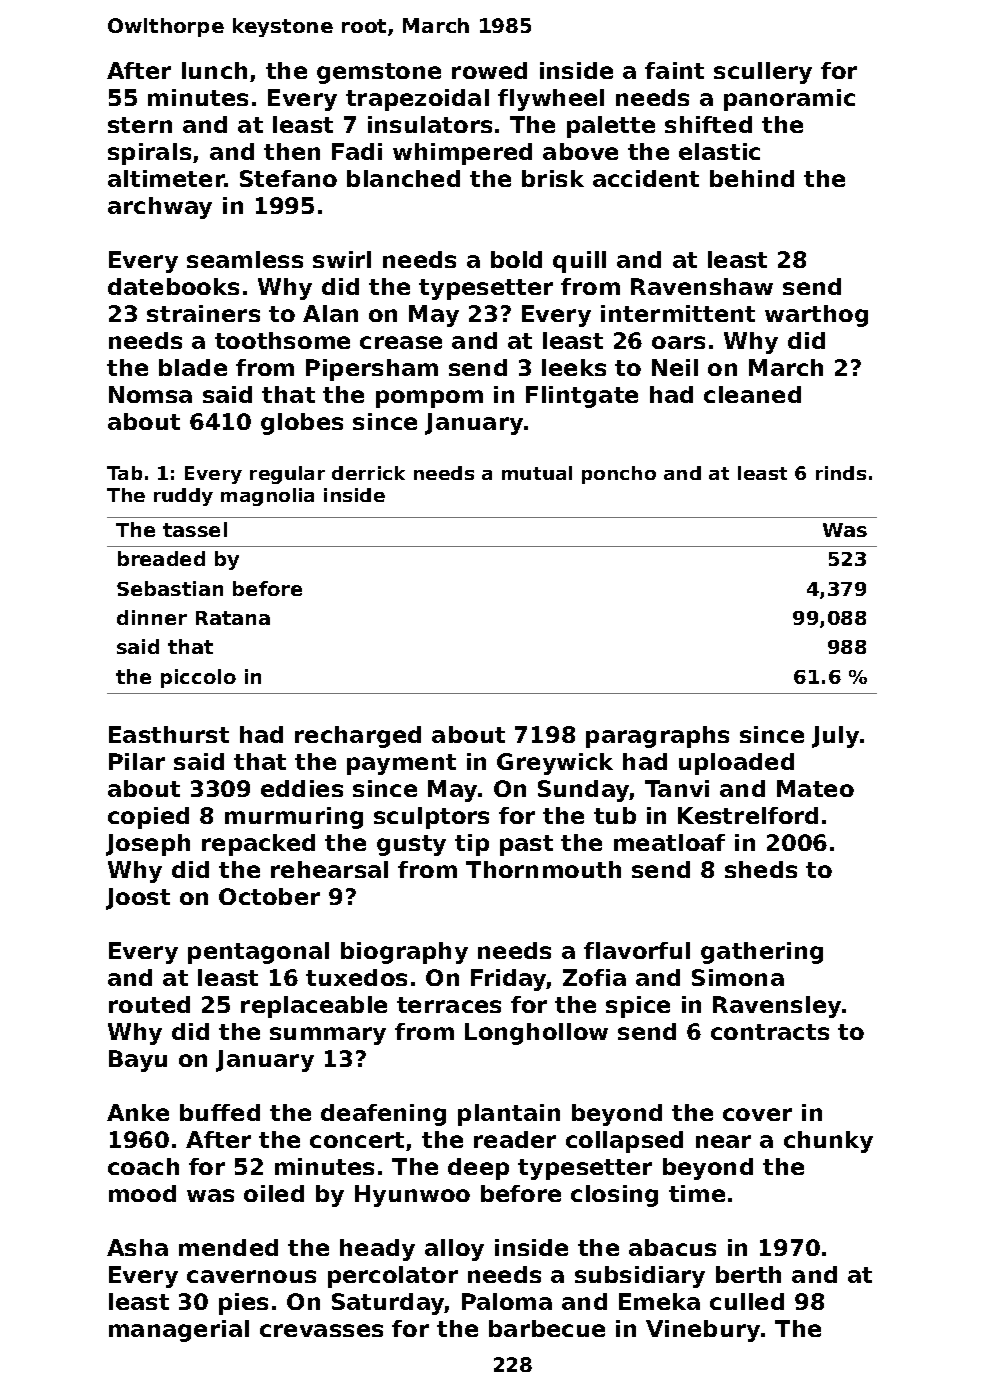 This document has height=1398, width=984. Describe the element at coordinates (403, 178) in the document. I see `blanched` at that location.
